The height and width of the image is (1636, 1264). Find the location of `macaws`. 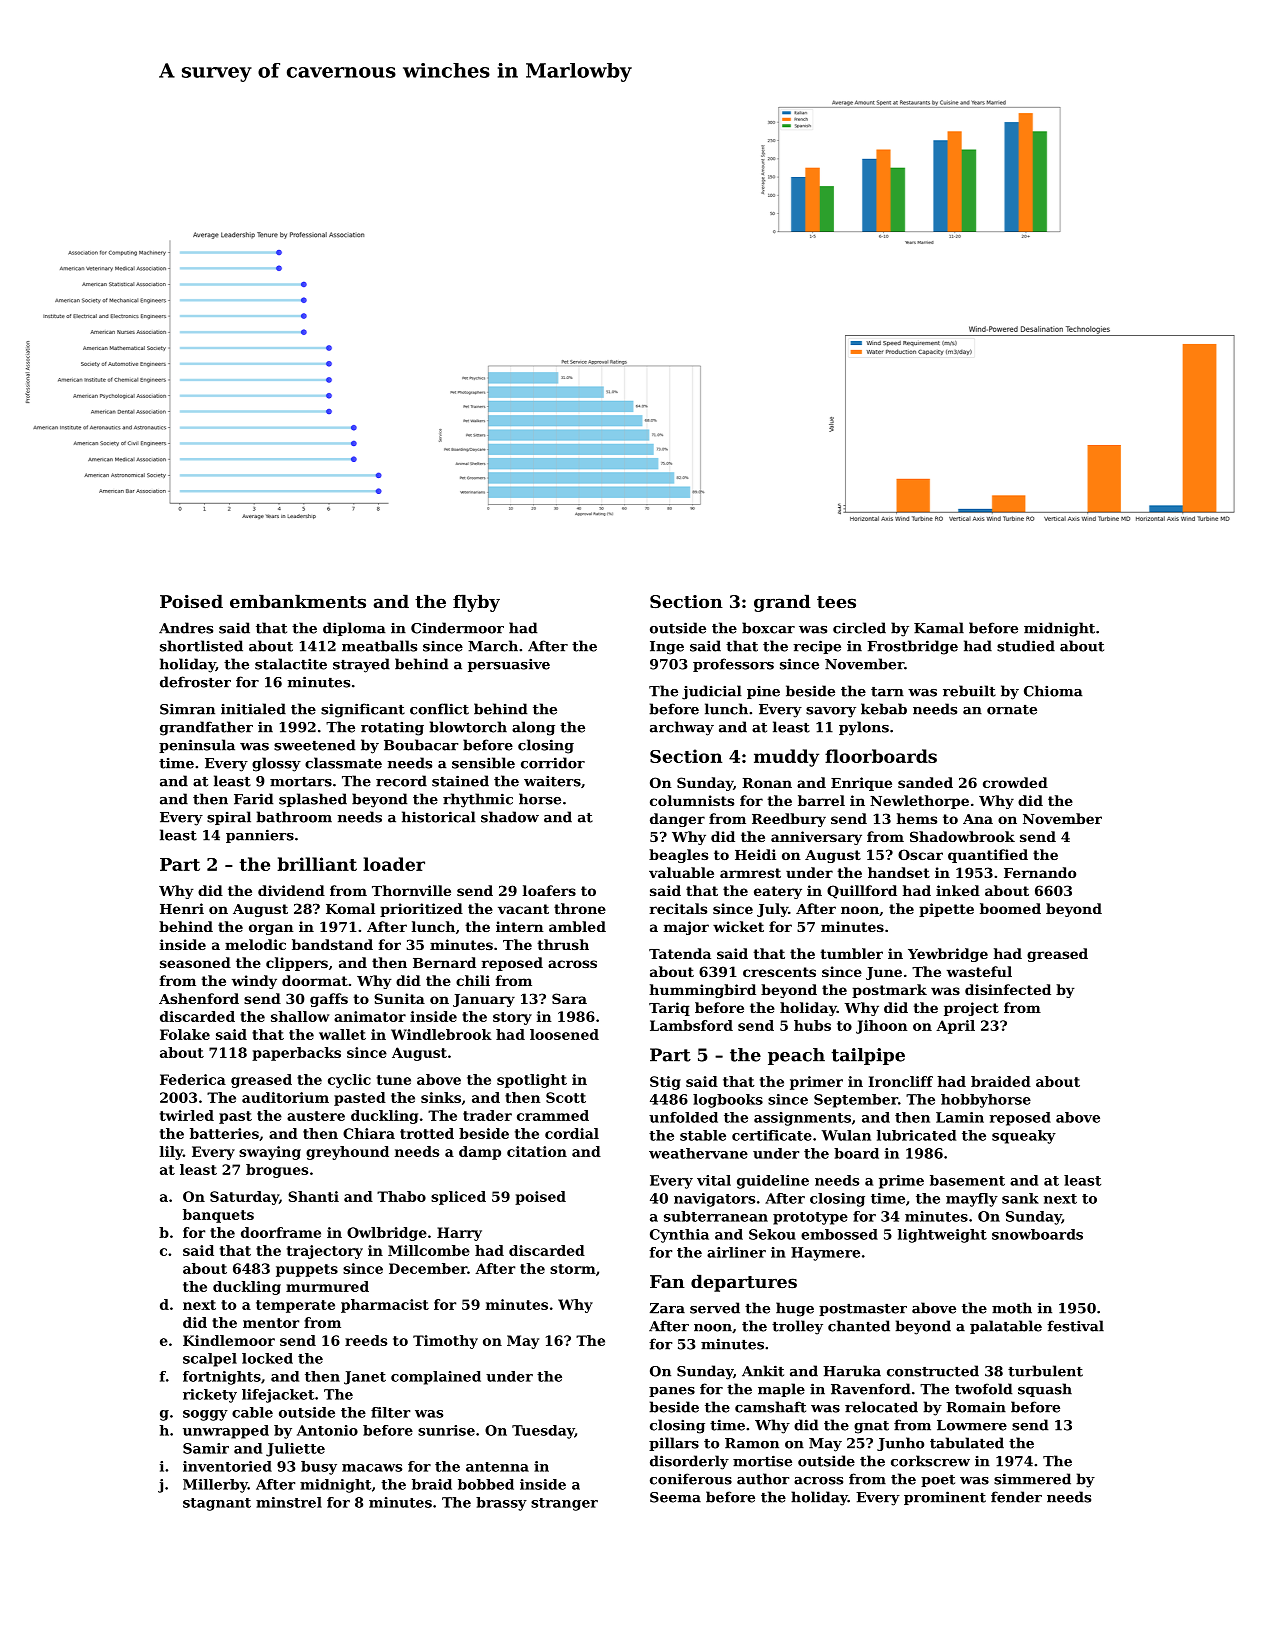

macaws is located at coordinates (372, 1468).
